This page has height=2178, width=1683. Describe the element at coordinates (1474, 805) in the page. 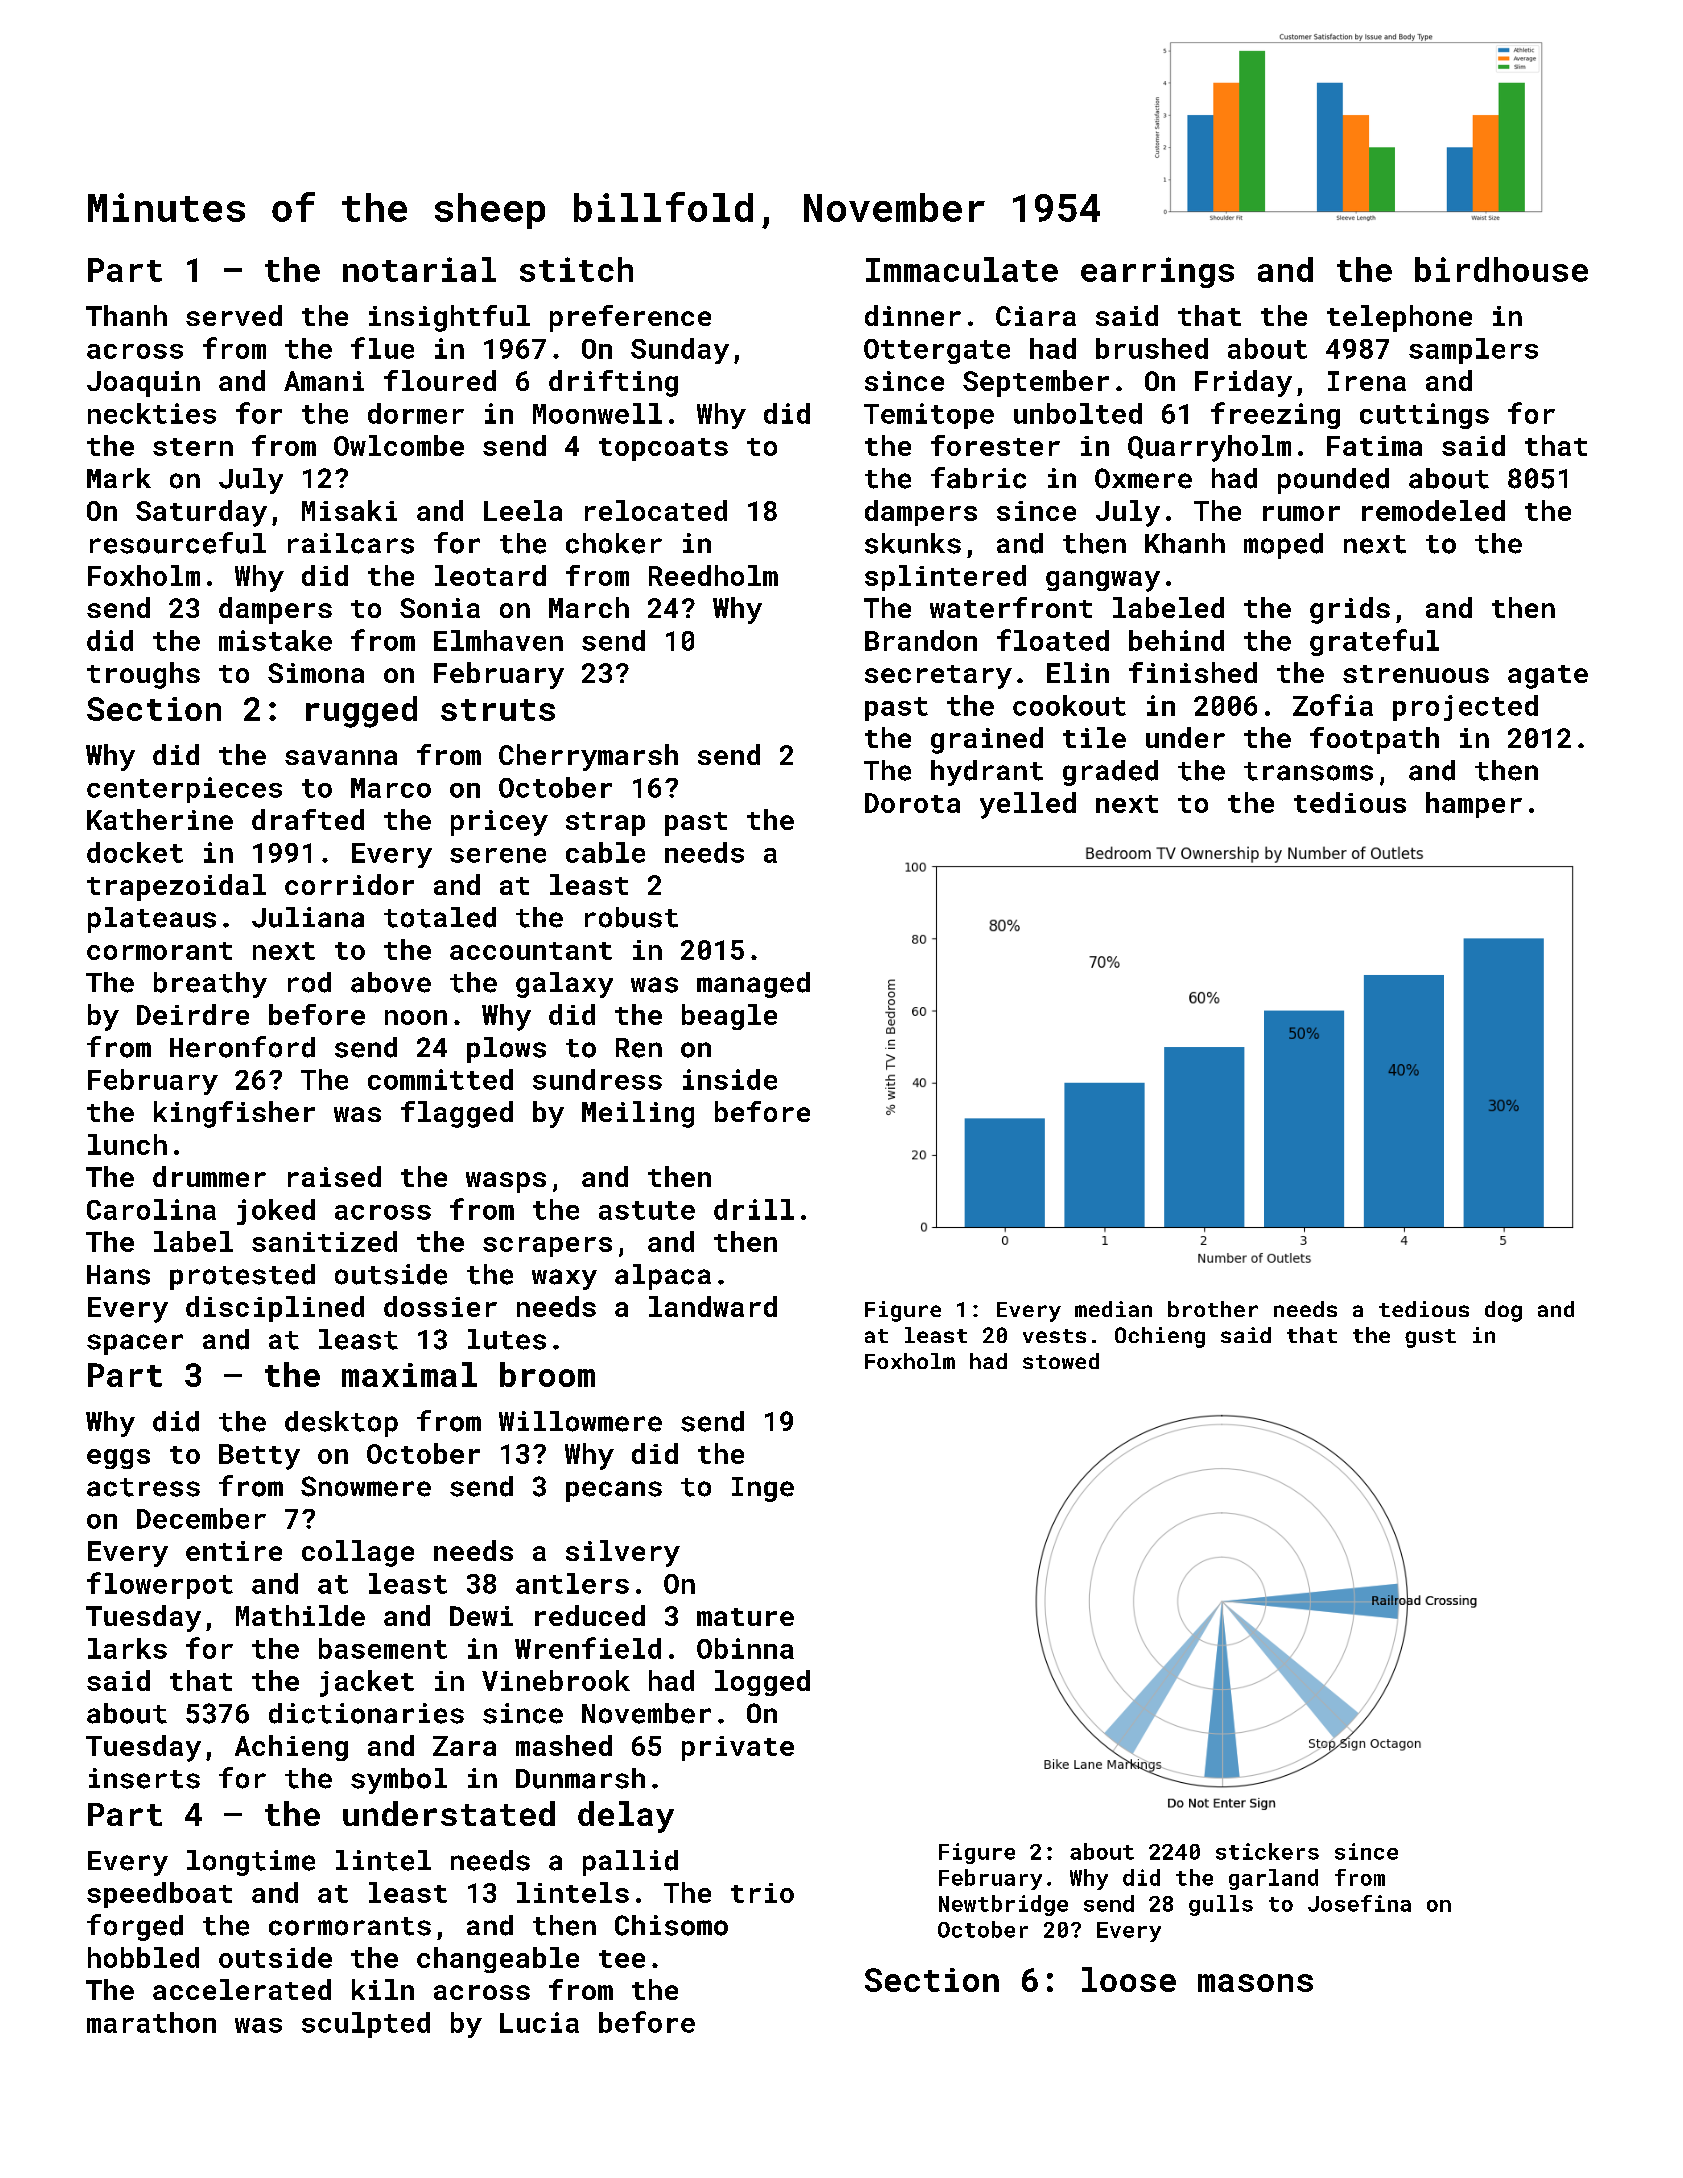

I see `hamper` at that location.
